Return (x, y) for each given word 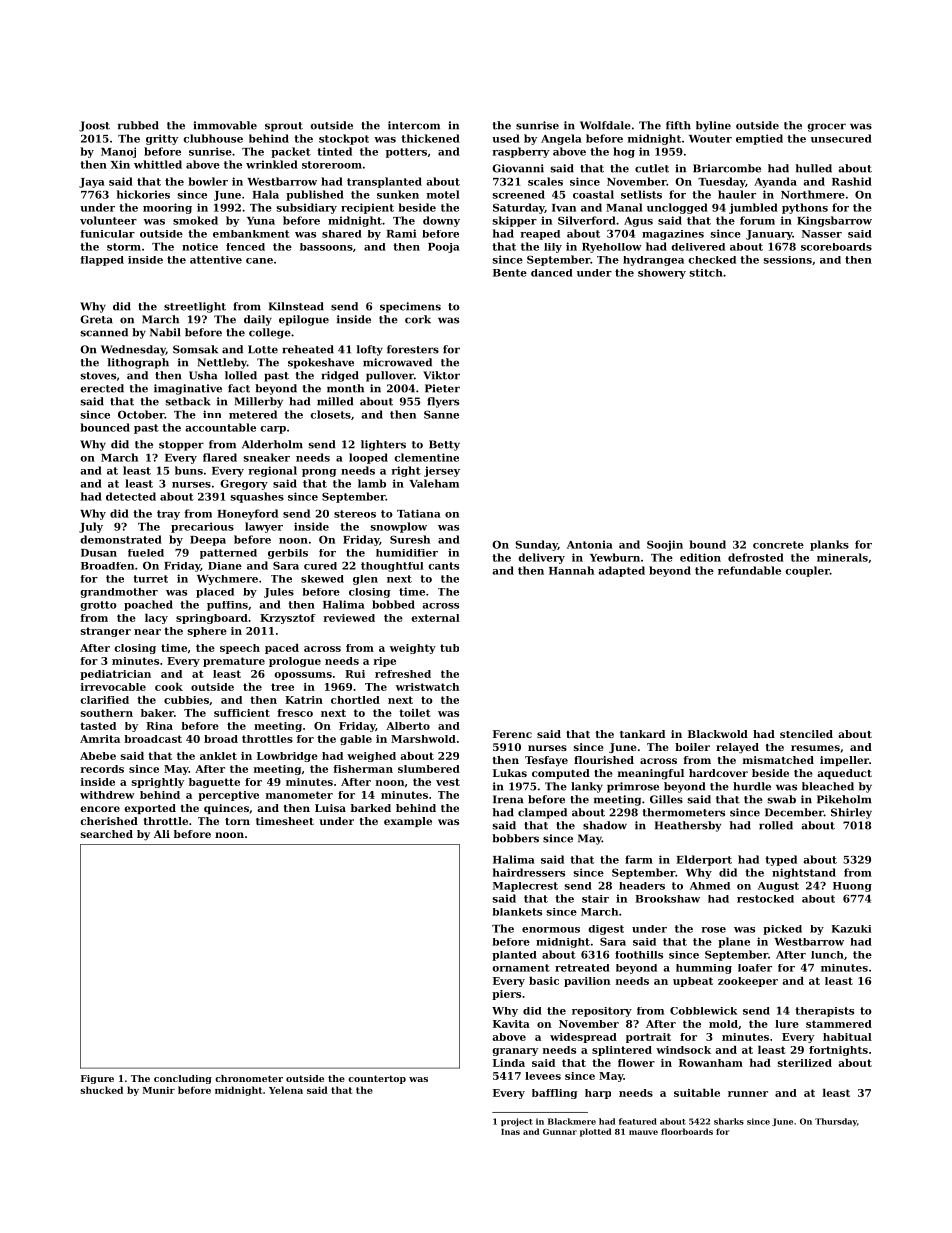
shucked (101, 1090)
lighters (383, 445)
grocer (826, 127)
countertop (377, 1079)
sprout (284, 127)
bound (707, 544)
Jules (279, 593)
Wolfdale (605, 125)
